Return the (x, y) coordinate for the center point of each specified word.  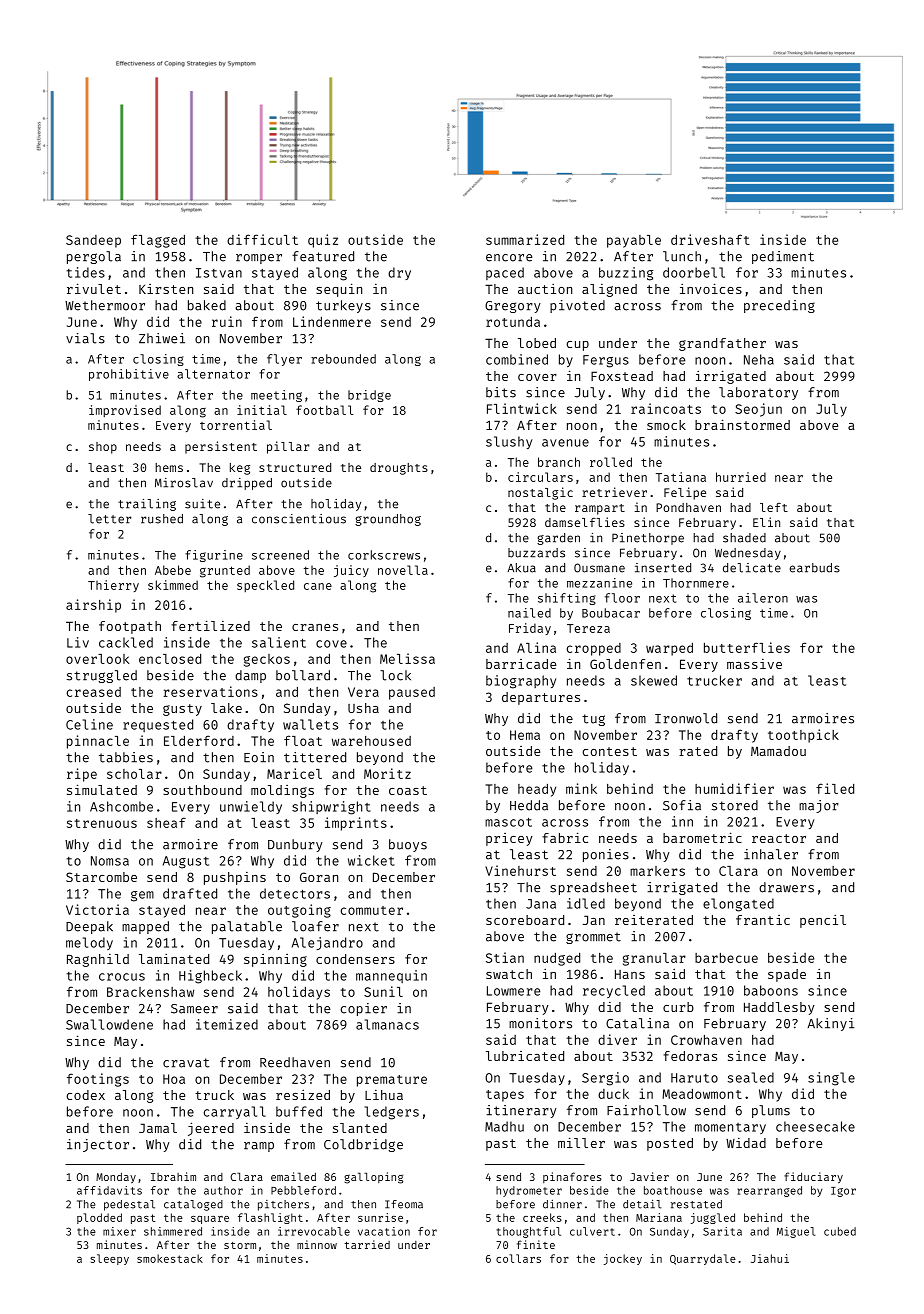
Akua (521, 568)
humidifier (734, 788)
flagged (158, 241)
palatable (247, 927)
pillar (288, 447)
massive (754, 664)
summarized (525, 239)
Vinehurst (520, 870)
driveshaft (710, 239)
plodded (99, 1218)
